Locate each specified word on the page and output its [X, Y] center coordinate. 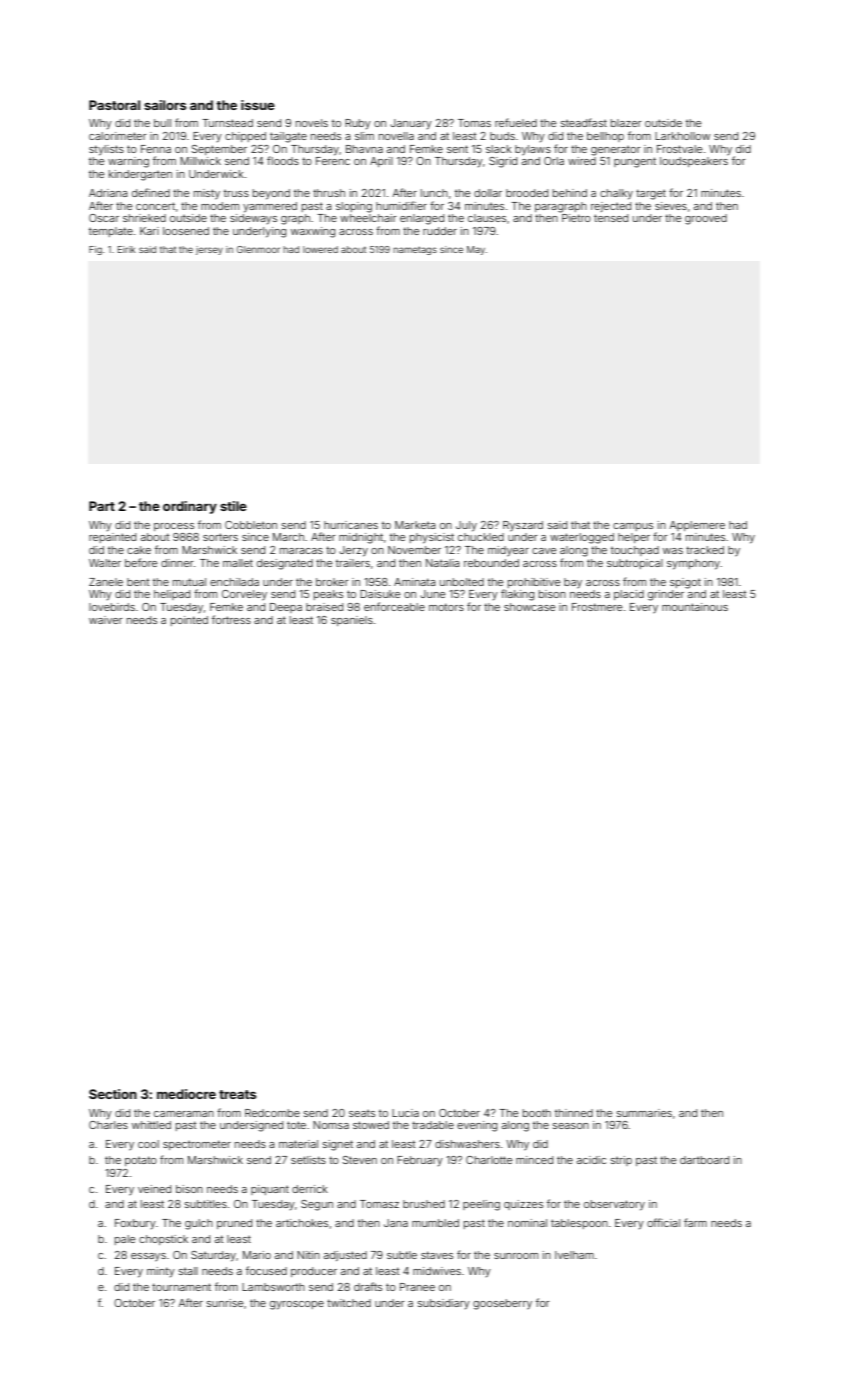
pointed [189, 621]
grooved [706, 219]
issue [258, 105]
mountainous [695, 607]
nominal [527, 1223]
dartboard [704, 1160]
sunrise [225, 1303]
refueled [516, 122]
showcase [529, 607]
